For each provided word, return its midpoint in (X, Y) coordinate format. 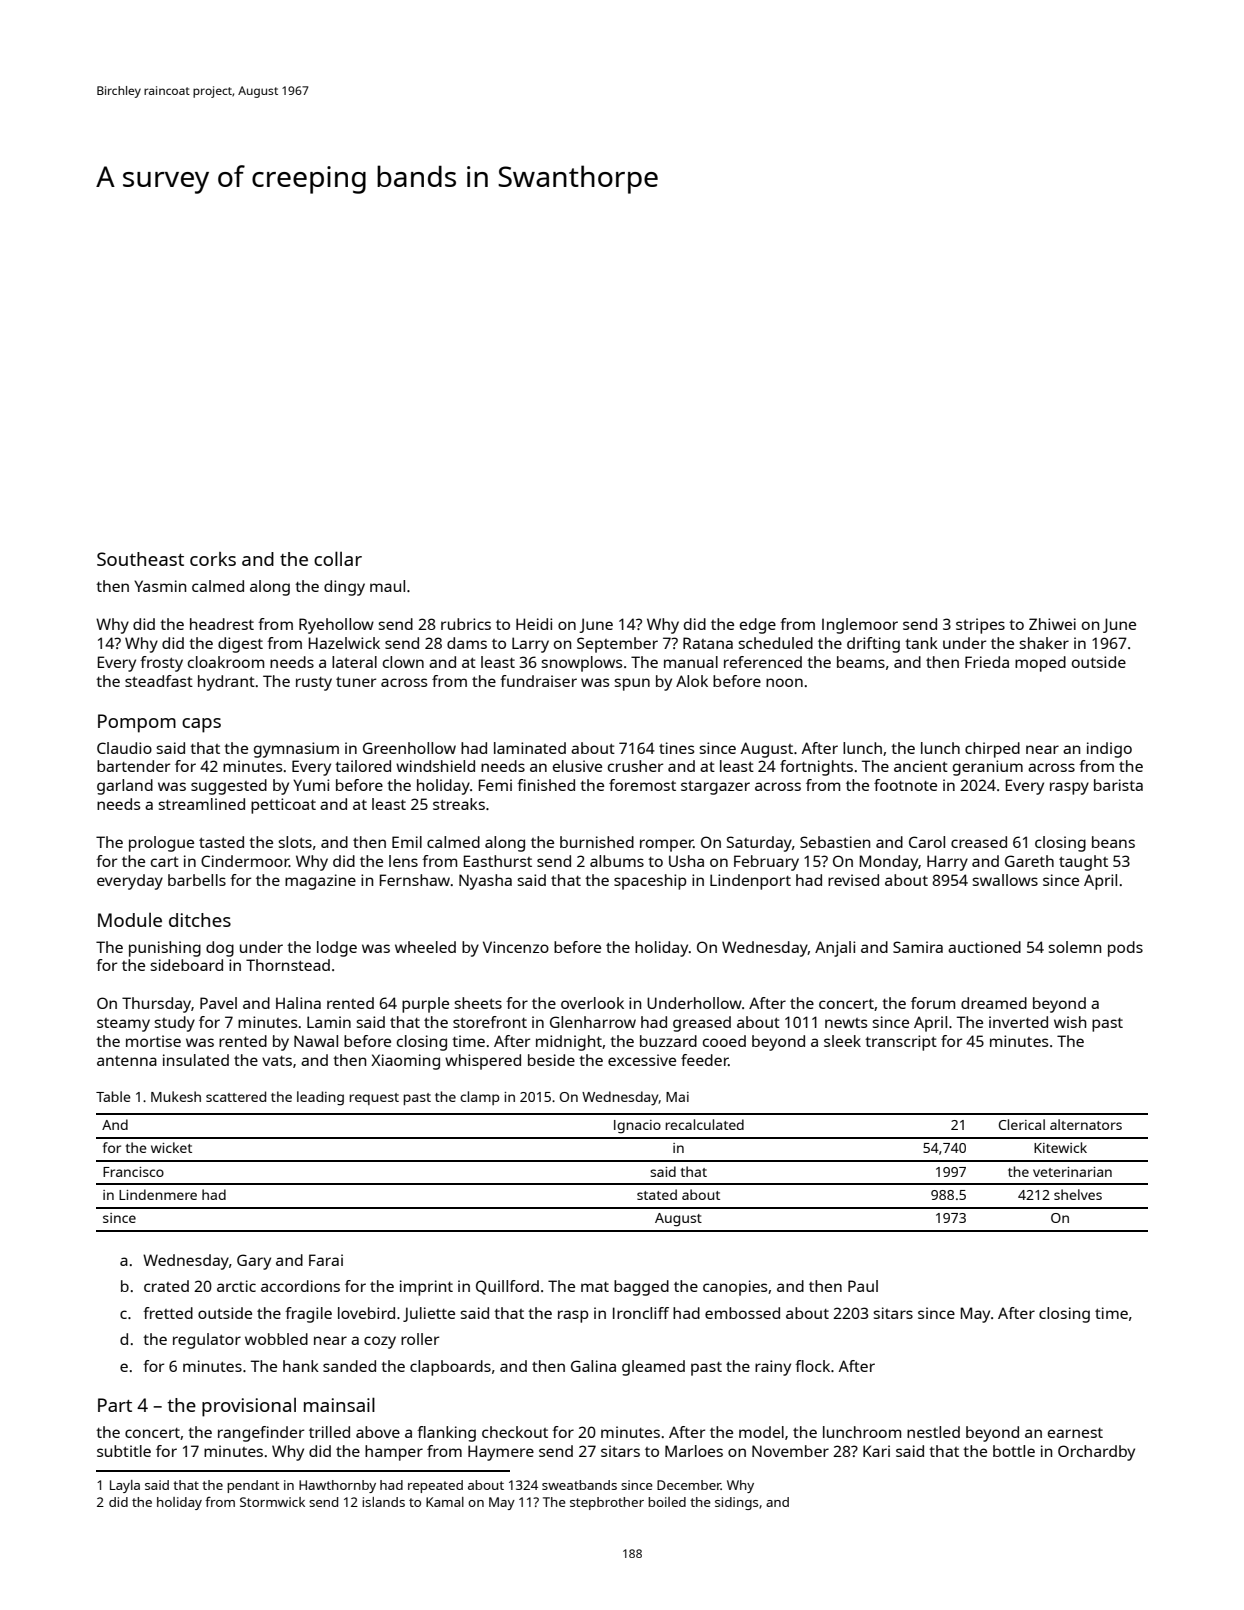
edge (758, 626)
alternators (1086, 1124)
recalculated (705, 1124)
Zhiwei (1052, 624)
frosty (161, 664)
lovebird (366, 1313)
